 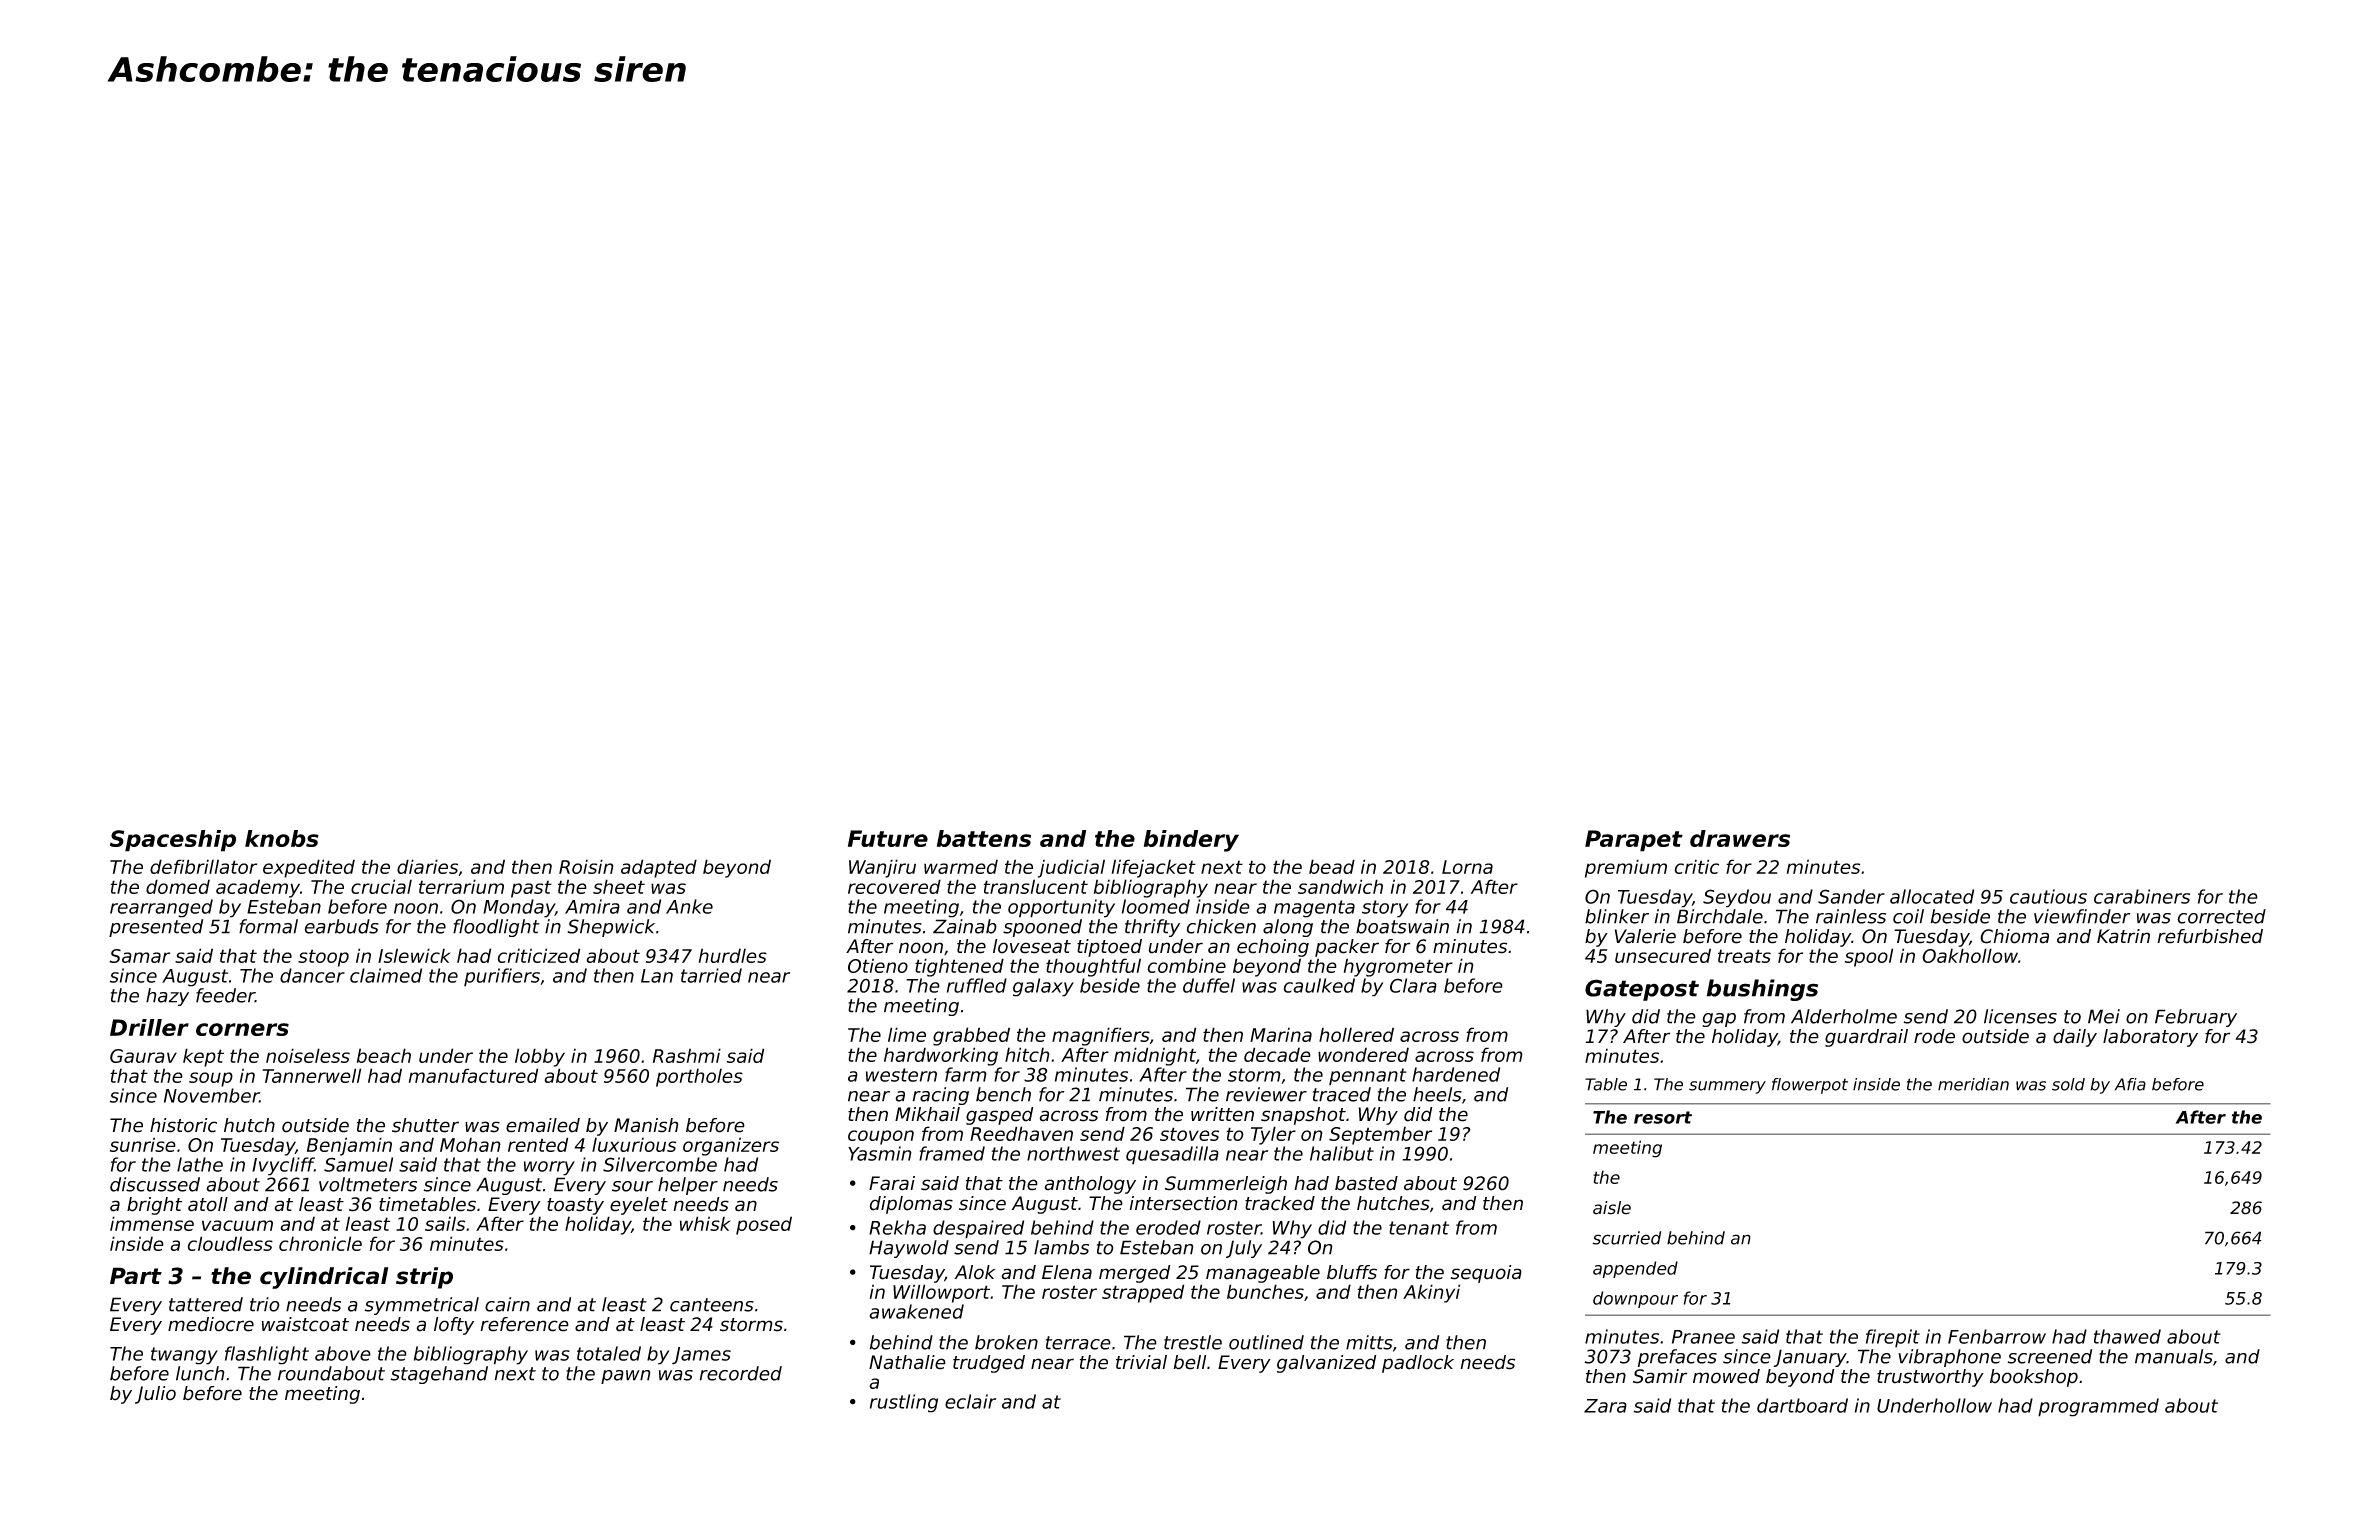 What do you see at coordinates (942, 1293) in the page?
I see `Willowport` at bounding box center [942, 1293].
